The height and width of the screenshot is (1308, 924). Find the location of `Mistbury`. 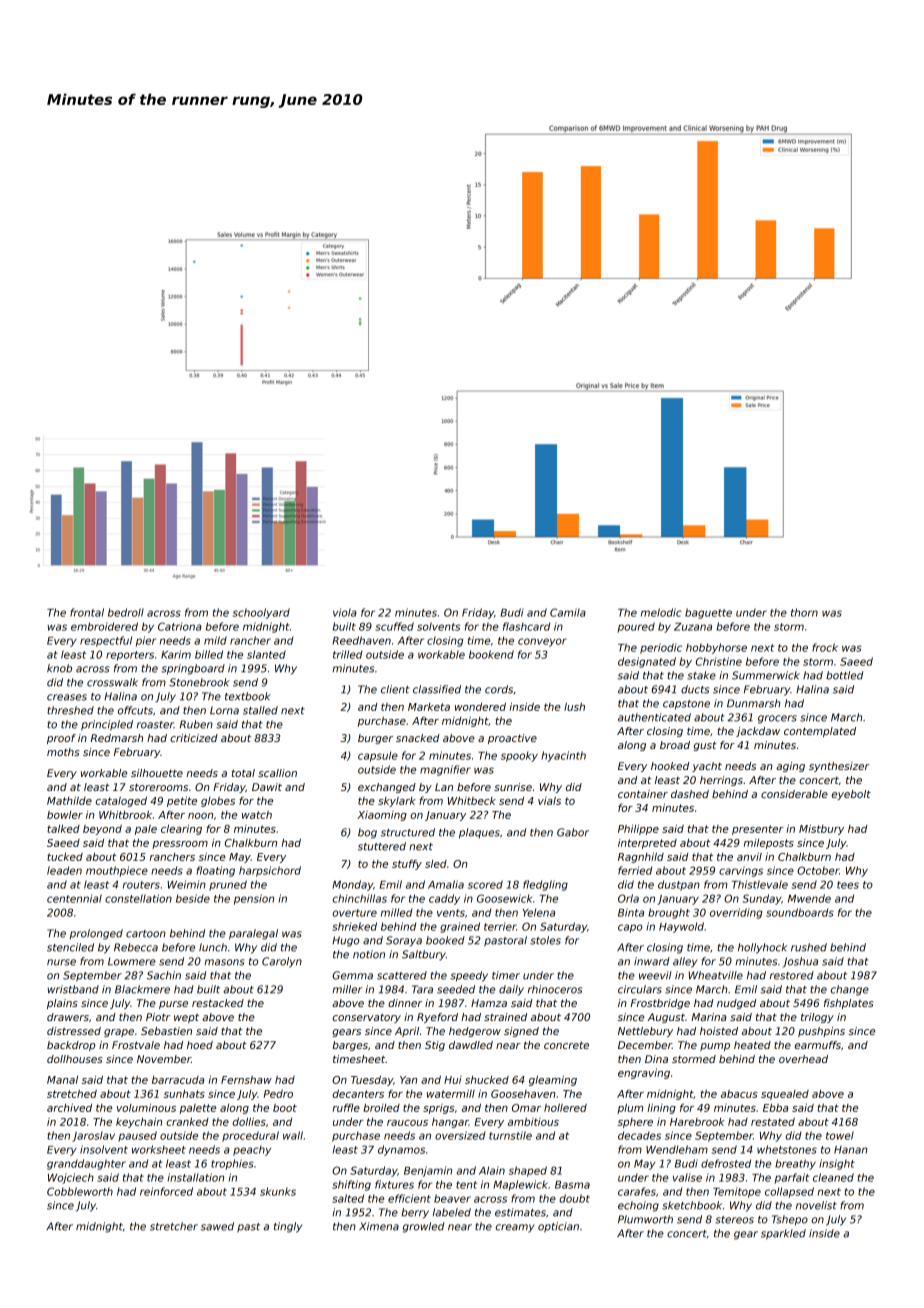

Mistbury is located at coordinates (821, 829).
